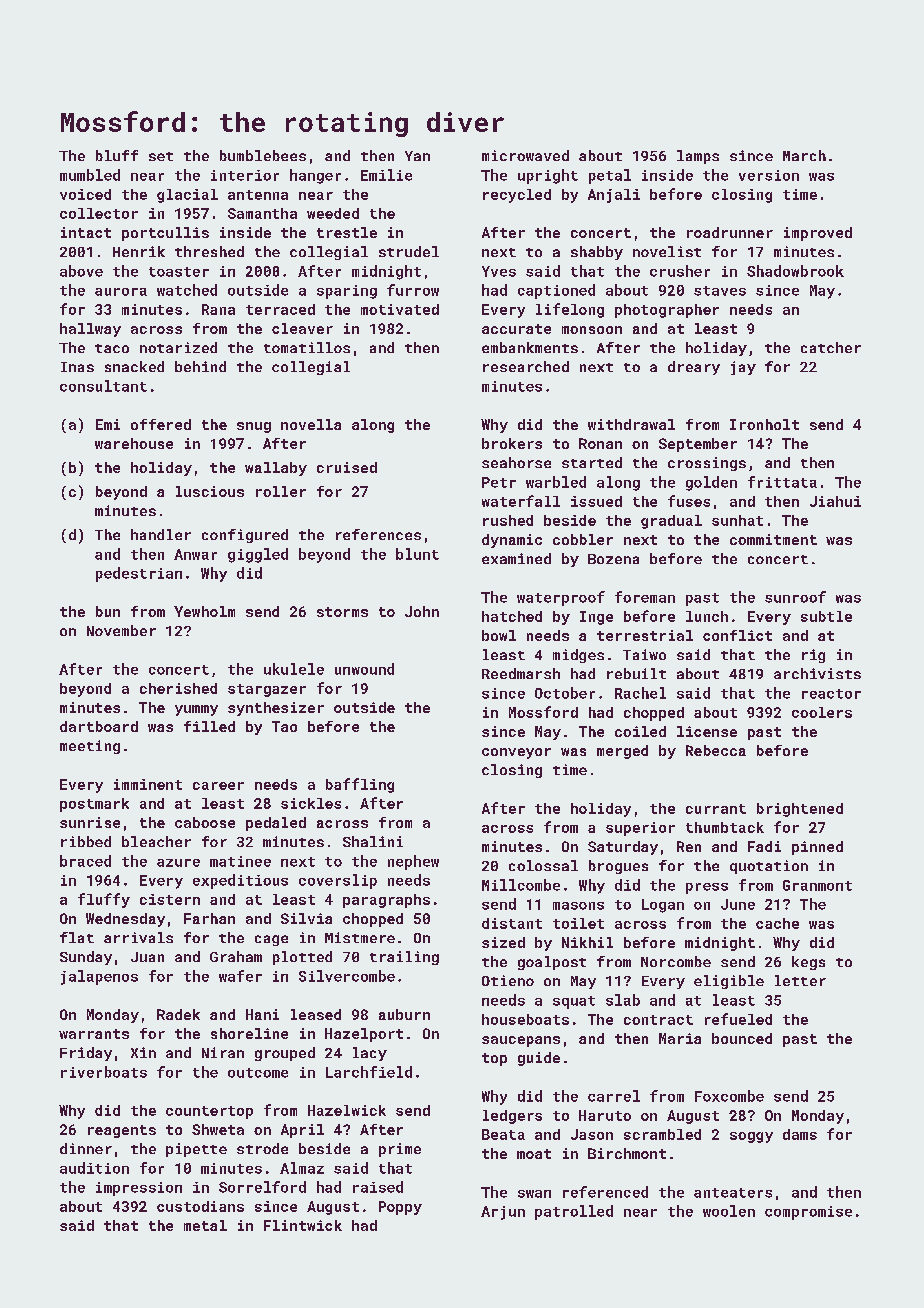 Image resolution: width=924 pixels, height=1308 pixels. Describe the element at coordinates (413, 862) in the page. I see `nephew` at that location.
